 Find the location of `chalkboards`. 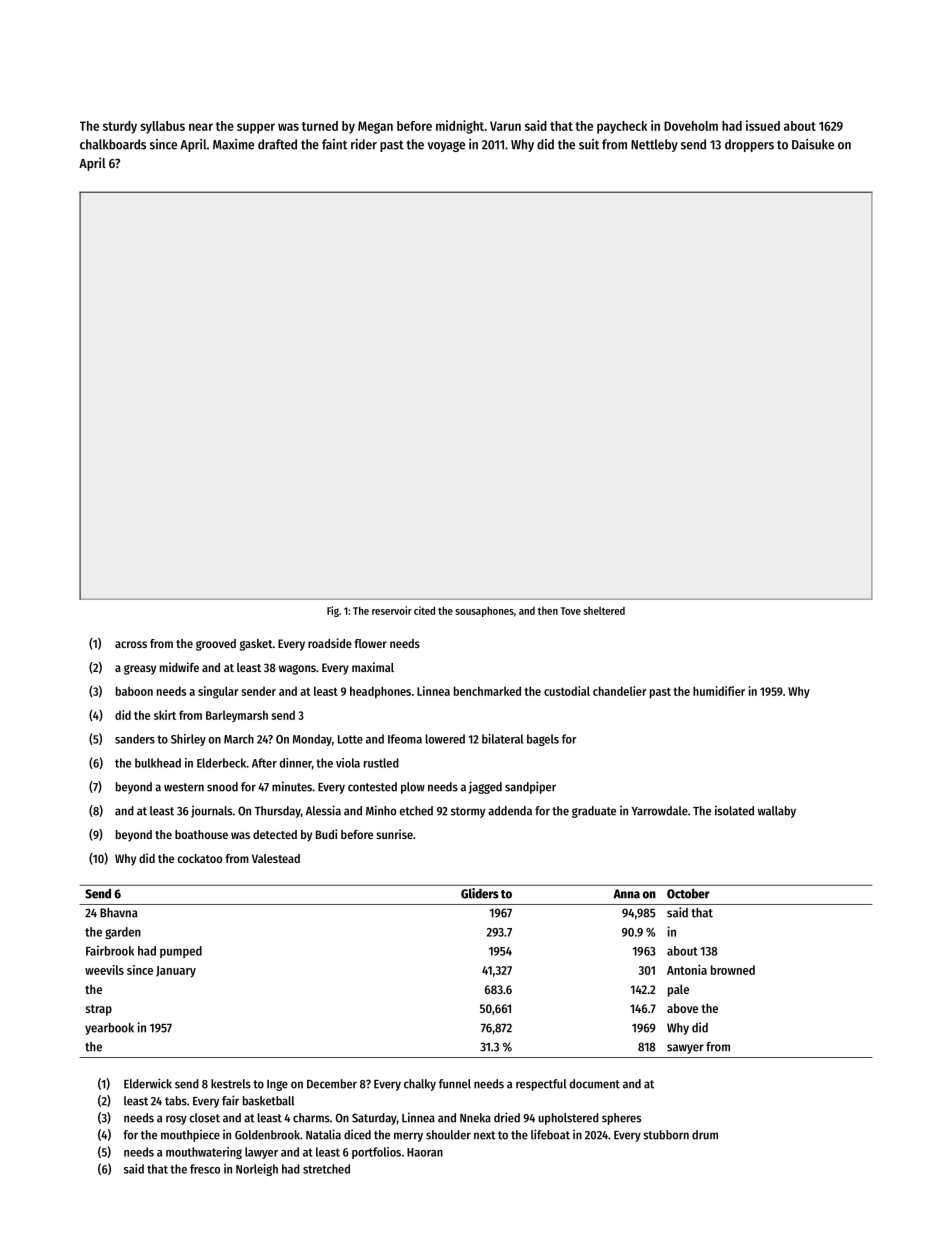

chalkboards is located at coordinates (113, 144).
